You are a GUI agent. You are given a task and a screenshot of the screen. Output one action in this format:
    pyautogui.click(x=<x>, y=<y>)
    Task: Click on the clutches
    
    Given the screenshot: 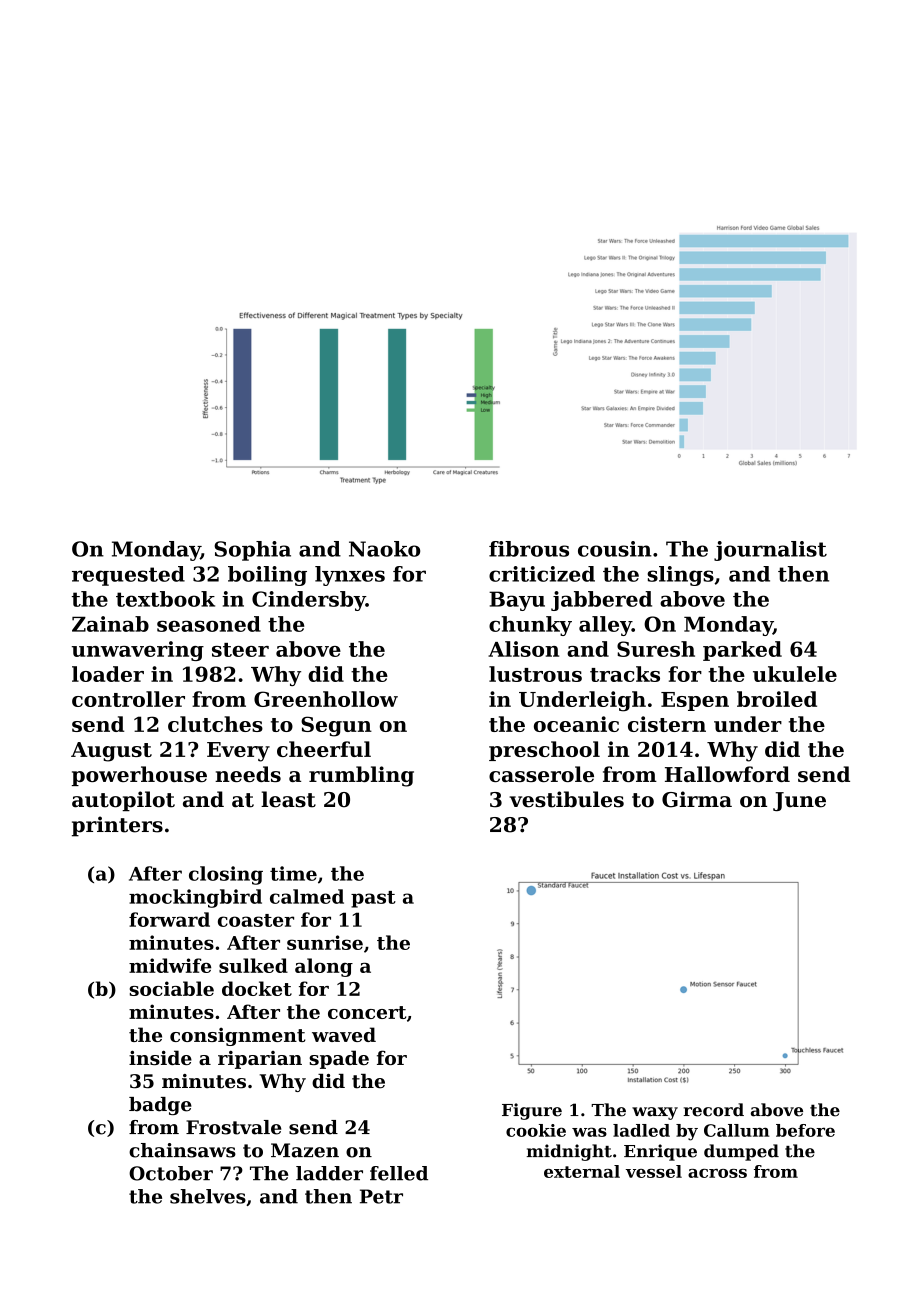 What is the action you would take?
    pyautogui.click(x=215, y=724)
